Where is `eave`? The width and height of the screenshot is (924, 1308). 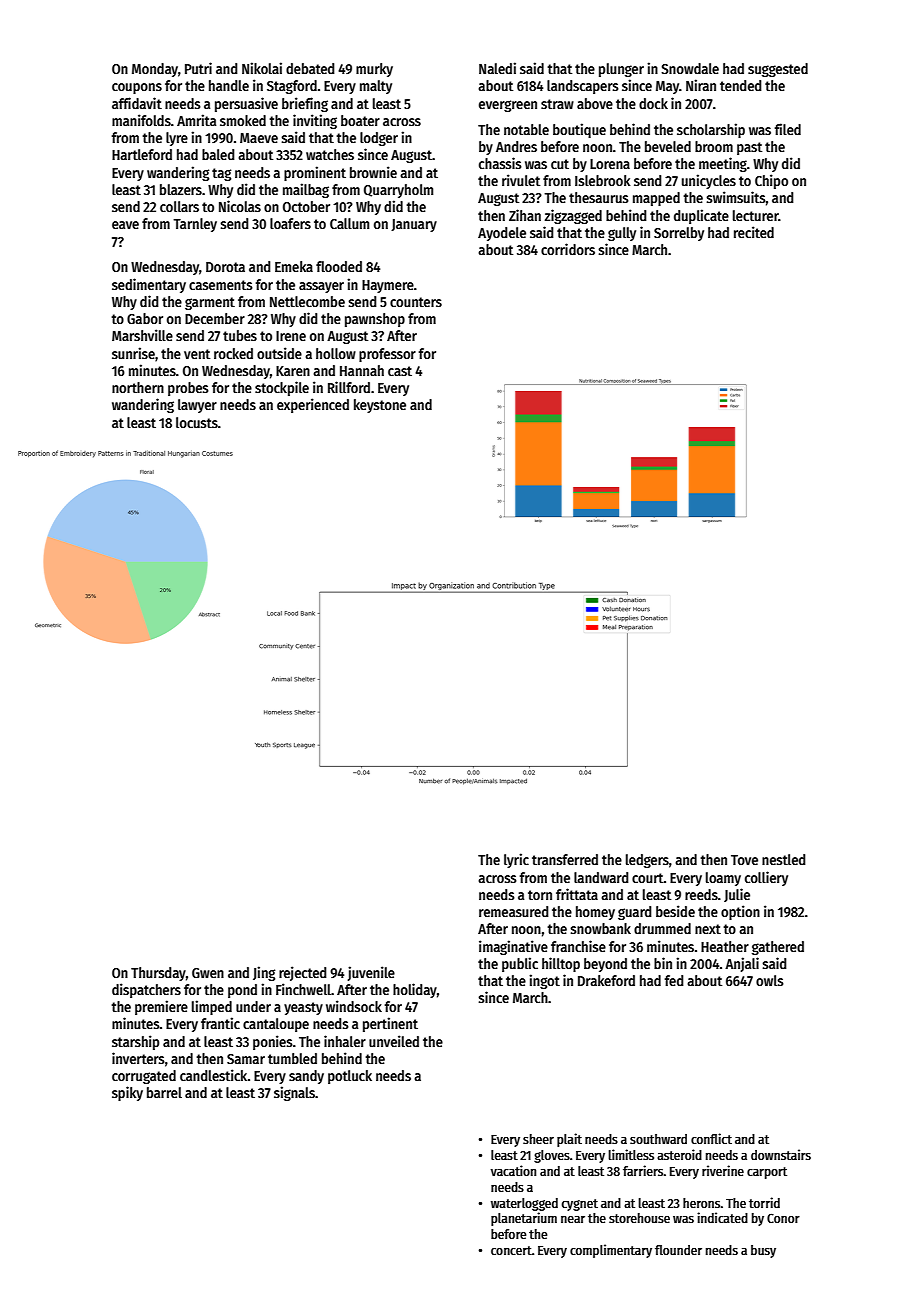
eave is located at coordinates (125, 225).
